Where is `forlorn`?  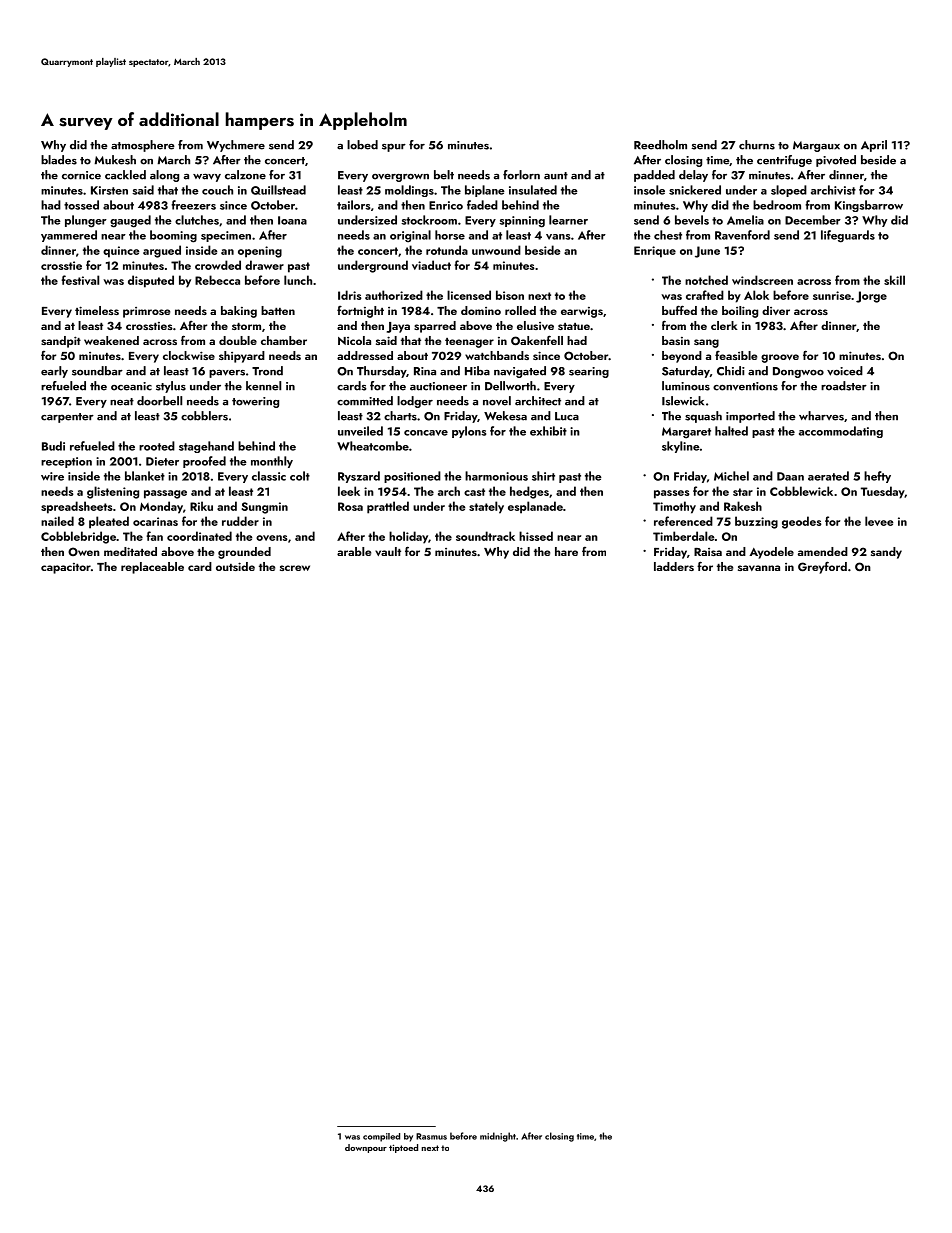
forlorn is located at coordinates (521, 175).
